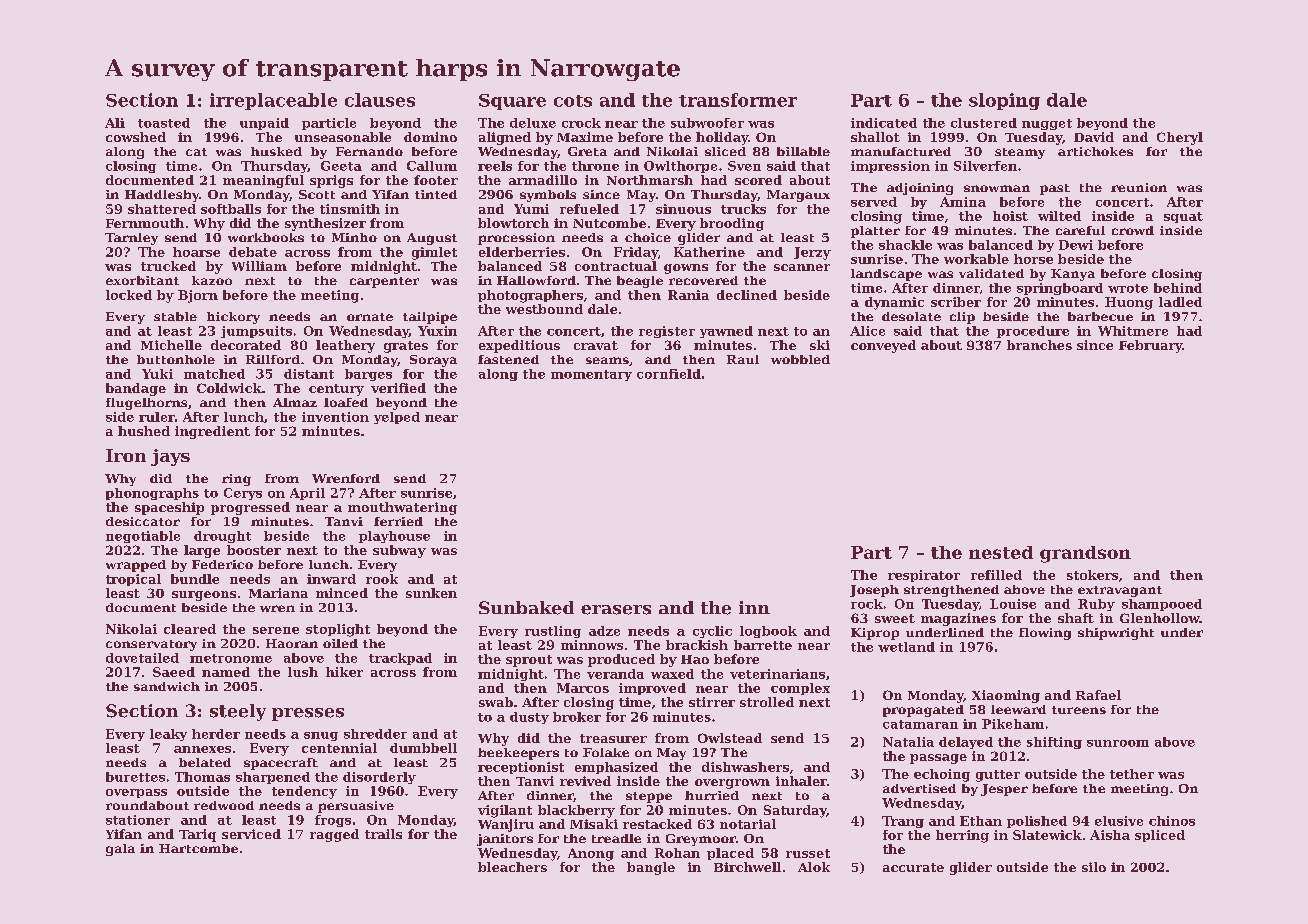 Image resolution: width=1308 pixels, height=924 pixels. Describe the element at coordinates (1160, 618) in the page. I see `Glenhollow` at that location.
